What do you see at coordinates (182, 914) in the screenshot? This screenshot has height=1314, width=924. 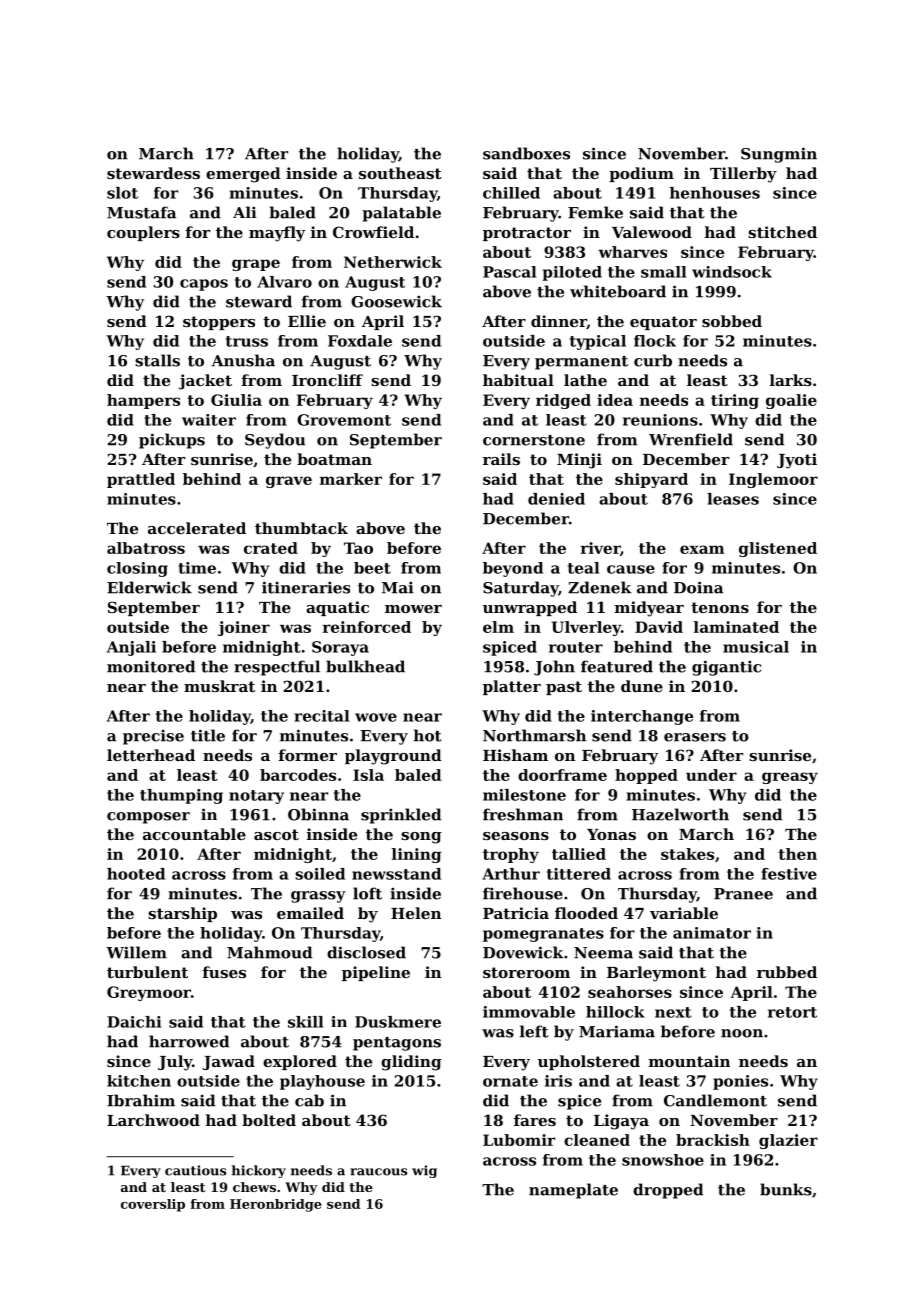 I see `starship` at bounding box center [182, 914].
